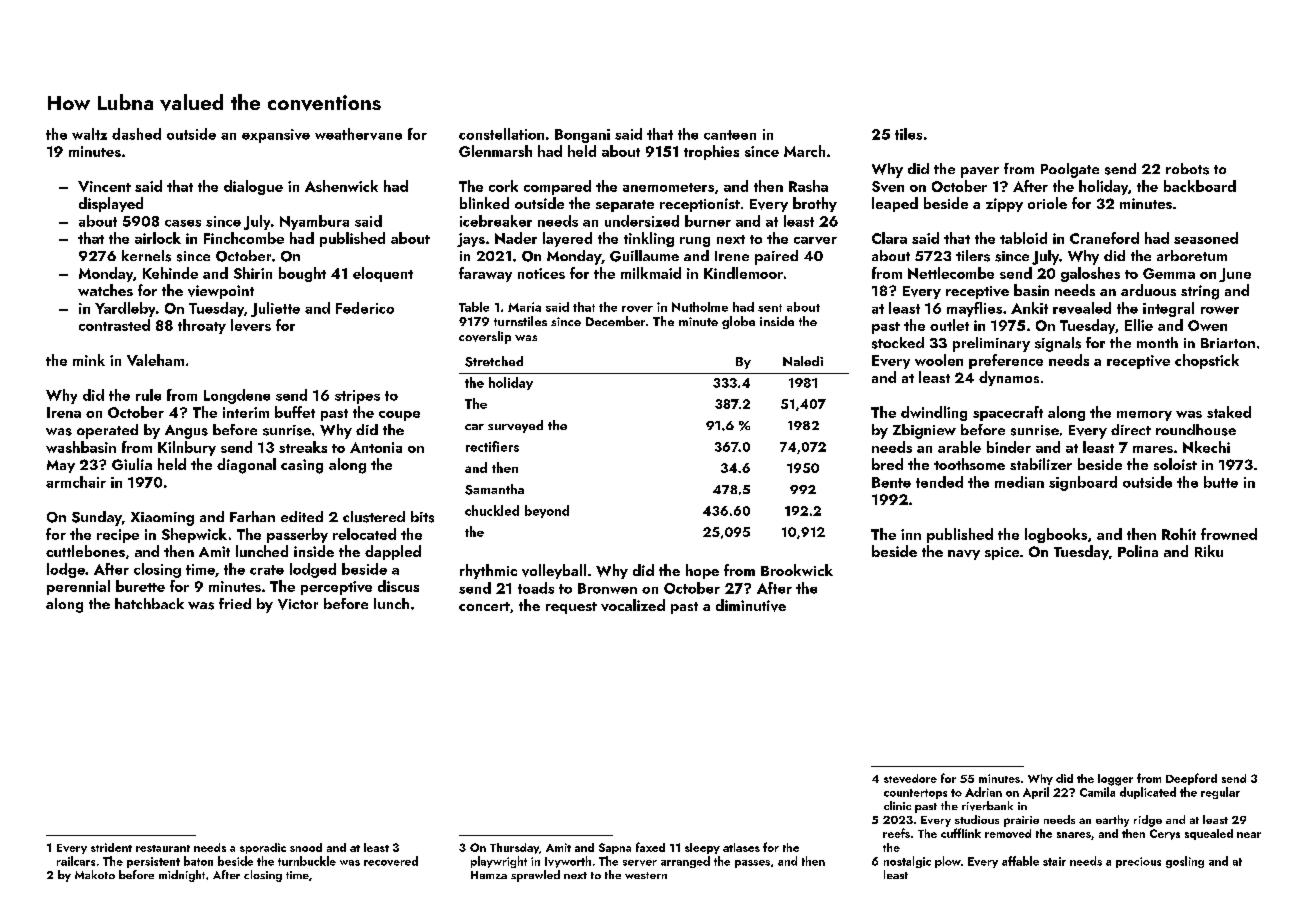 Image resolution: width=1308 pixels, height=924 pixels. I want to click on robots, so click(1187, 169).
